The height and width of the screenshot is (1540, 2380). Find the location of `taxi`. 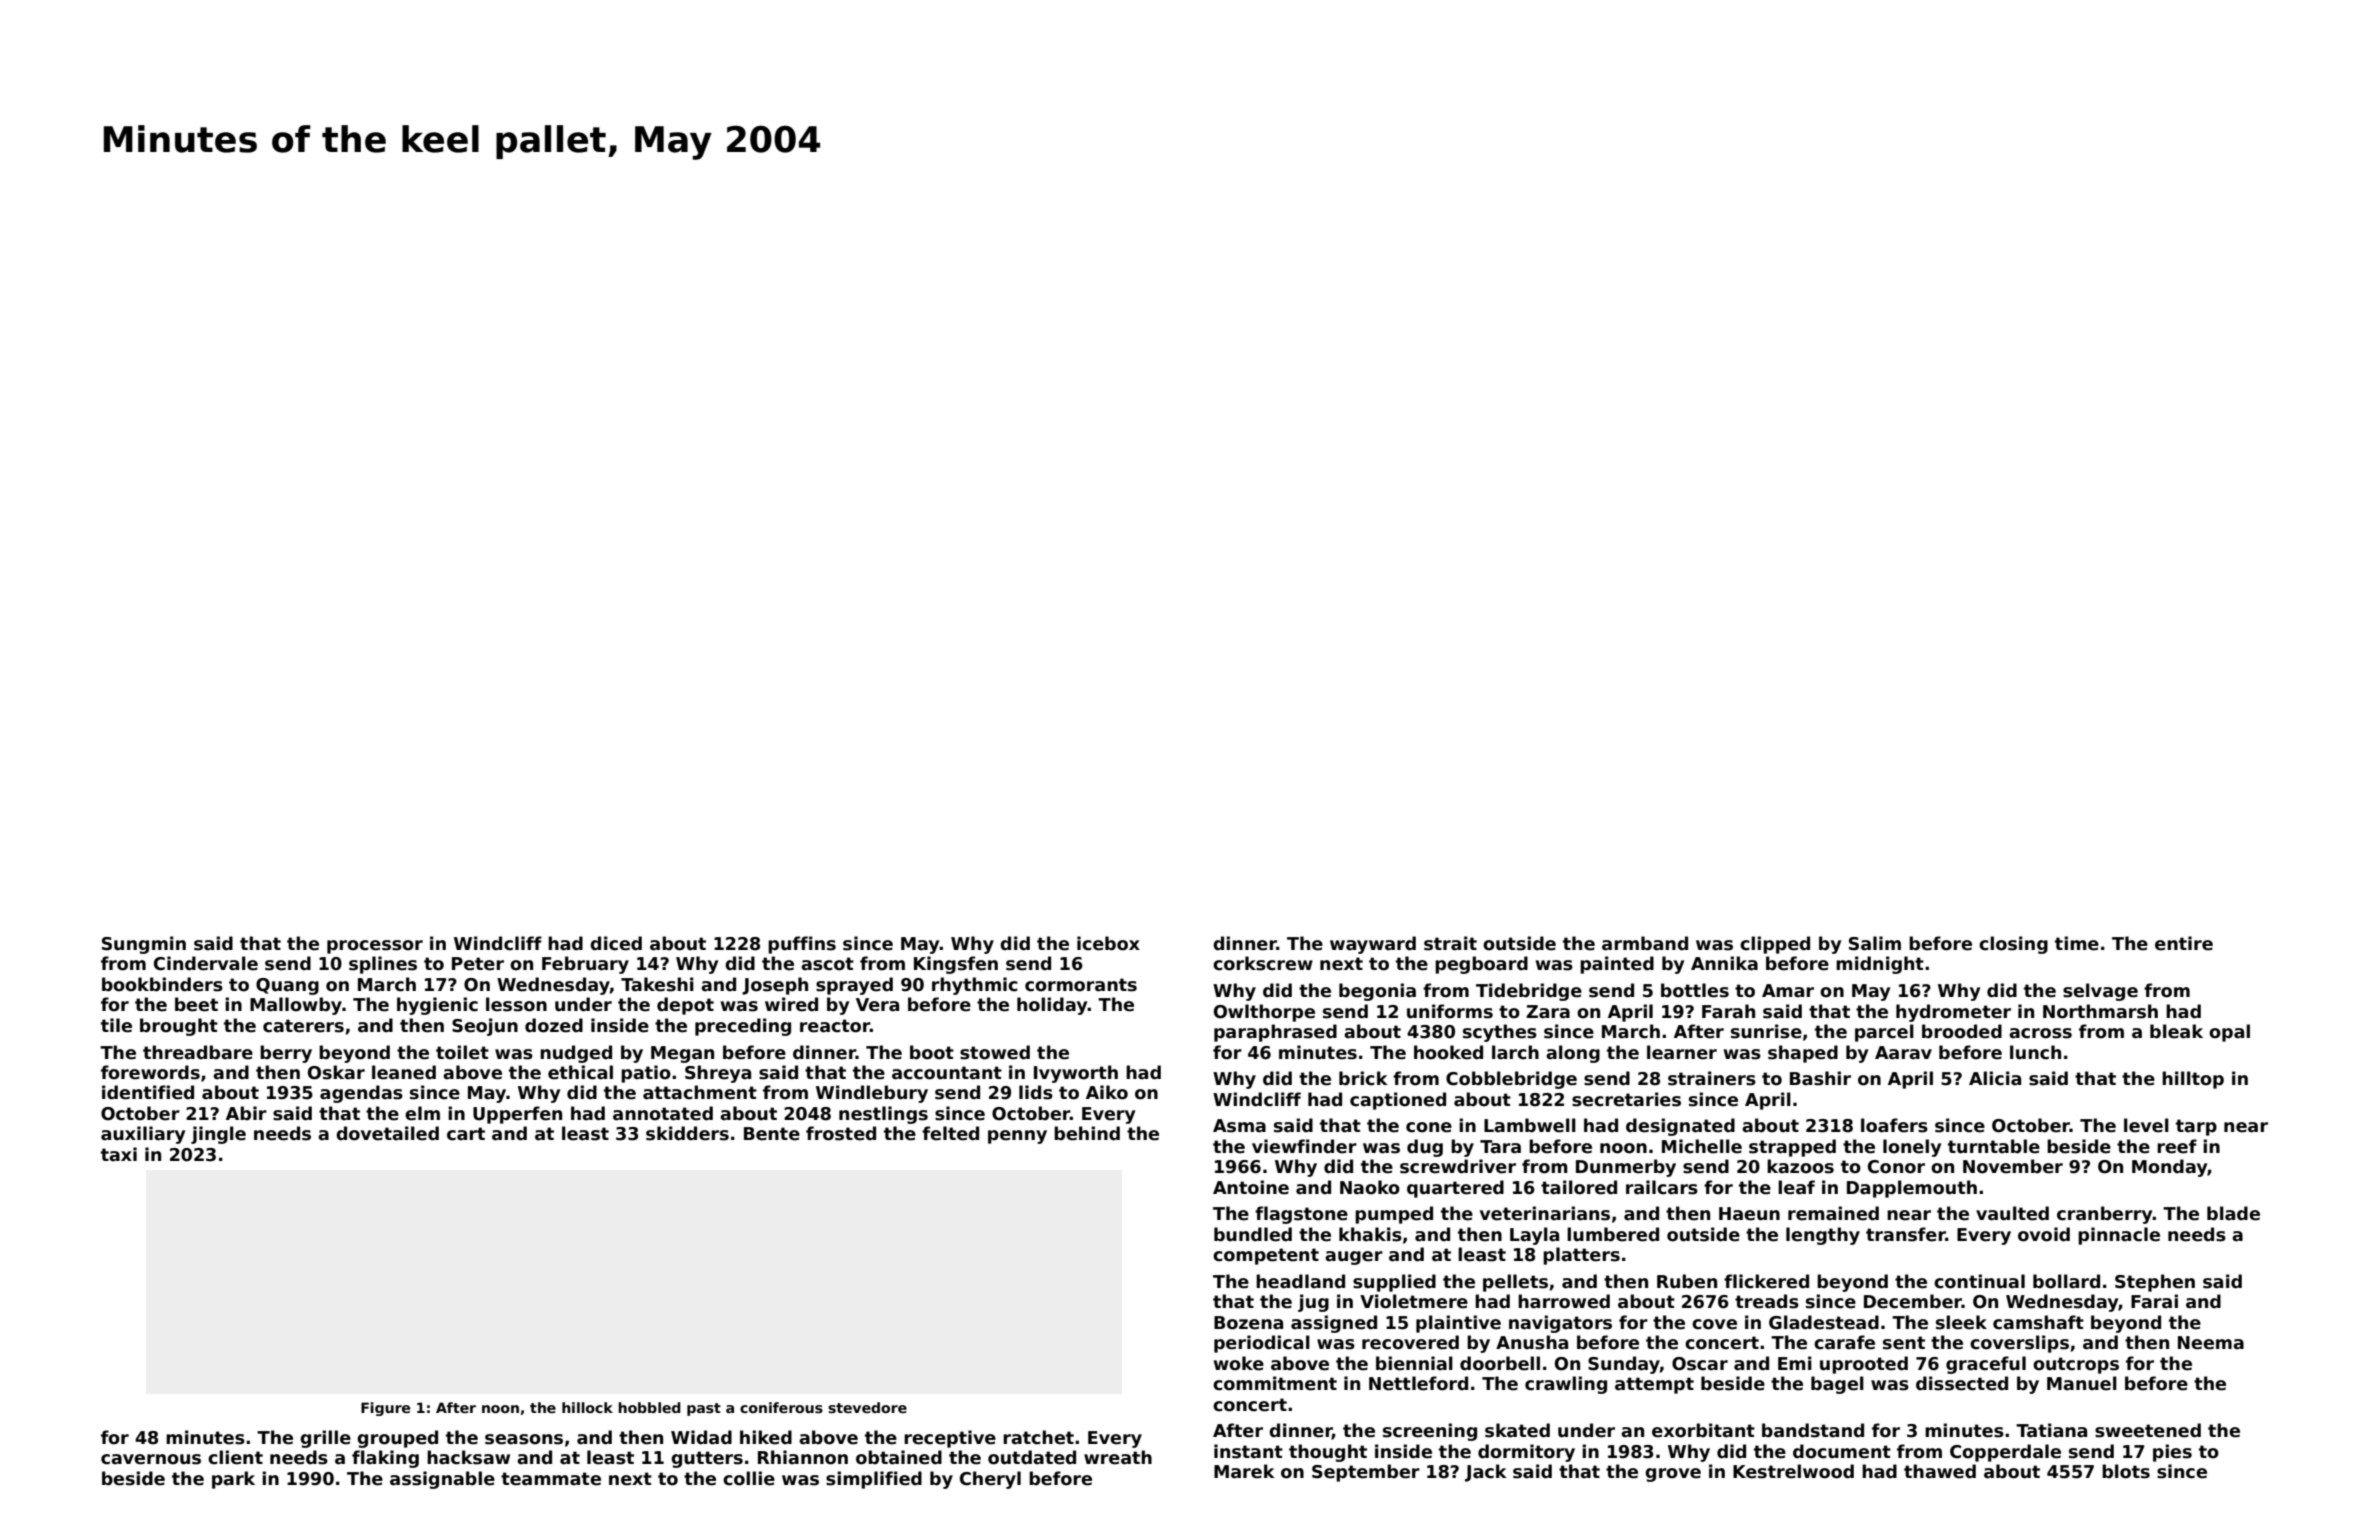

taxi is located at coordinates (119, 1154).
